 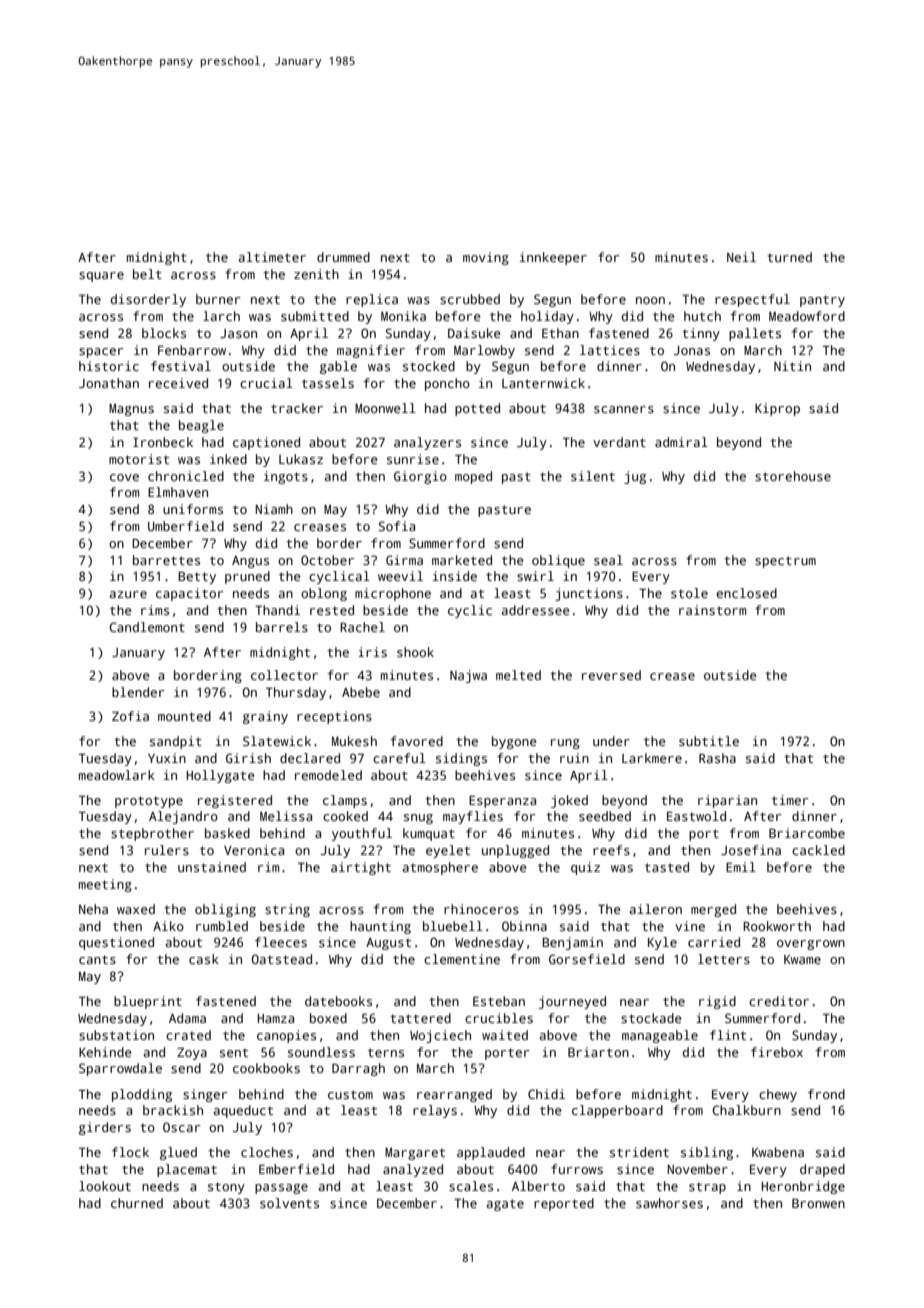 What do you see at coordinates (105, 1128) in the screenshot?
I see `girders` at bounding box center [105, 1128].
